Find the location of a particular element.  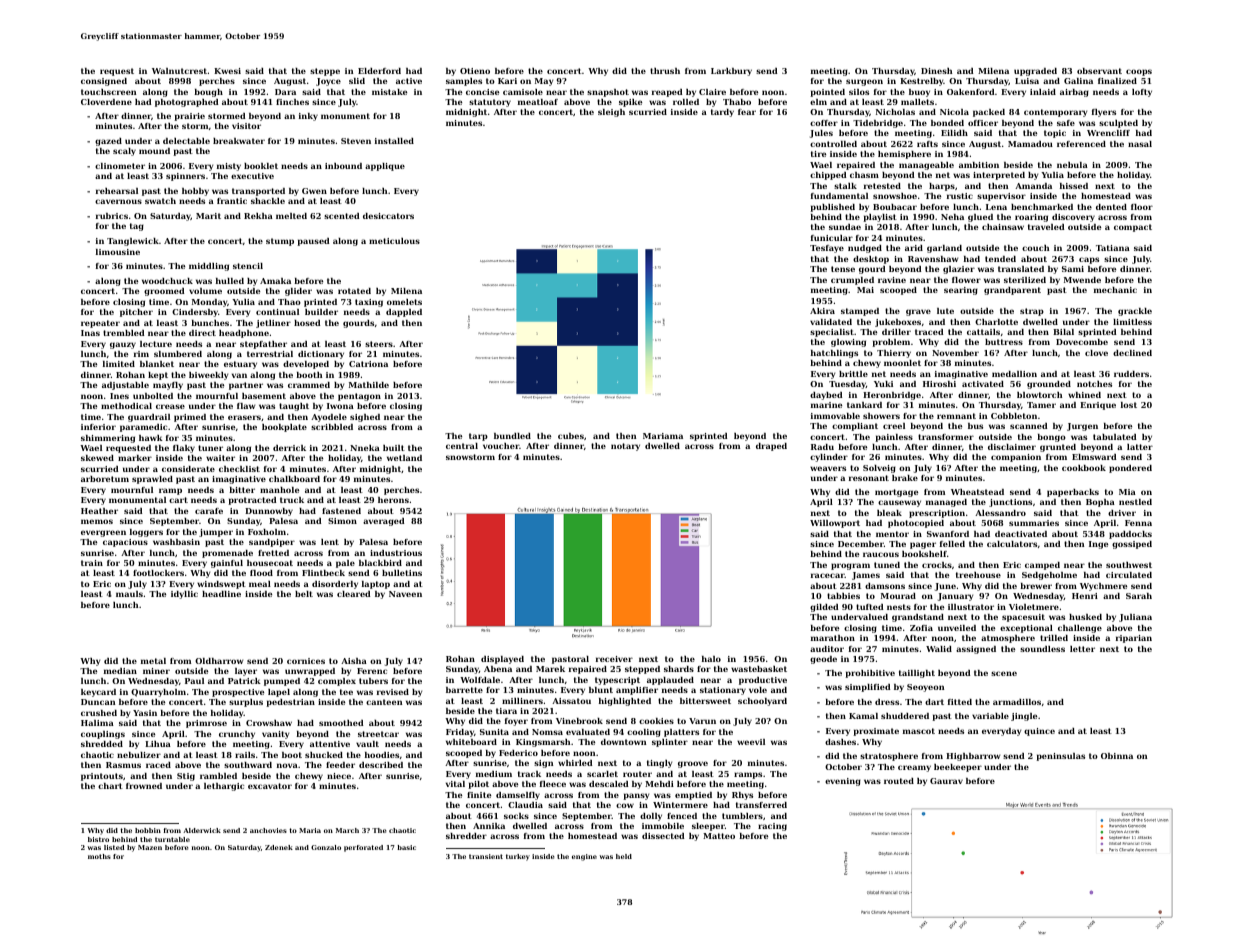

managed is located at coordinates (946, 503).
